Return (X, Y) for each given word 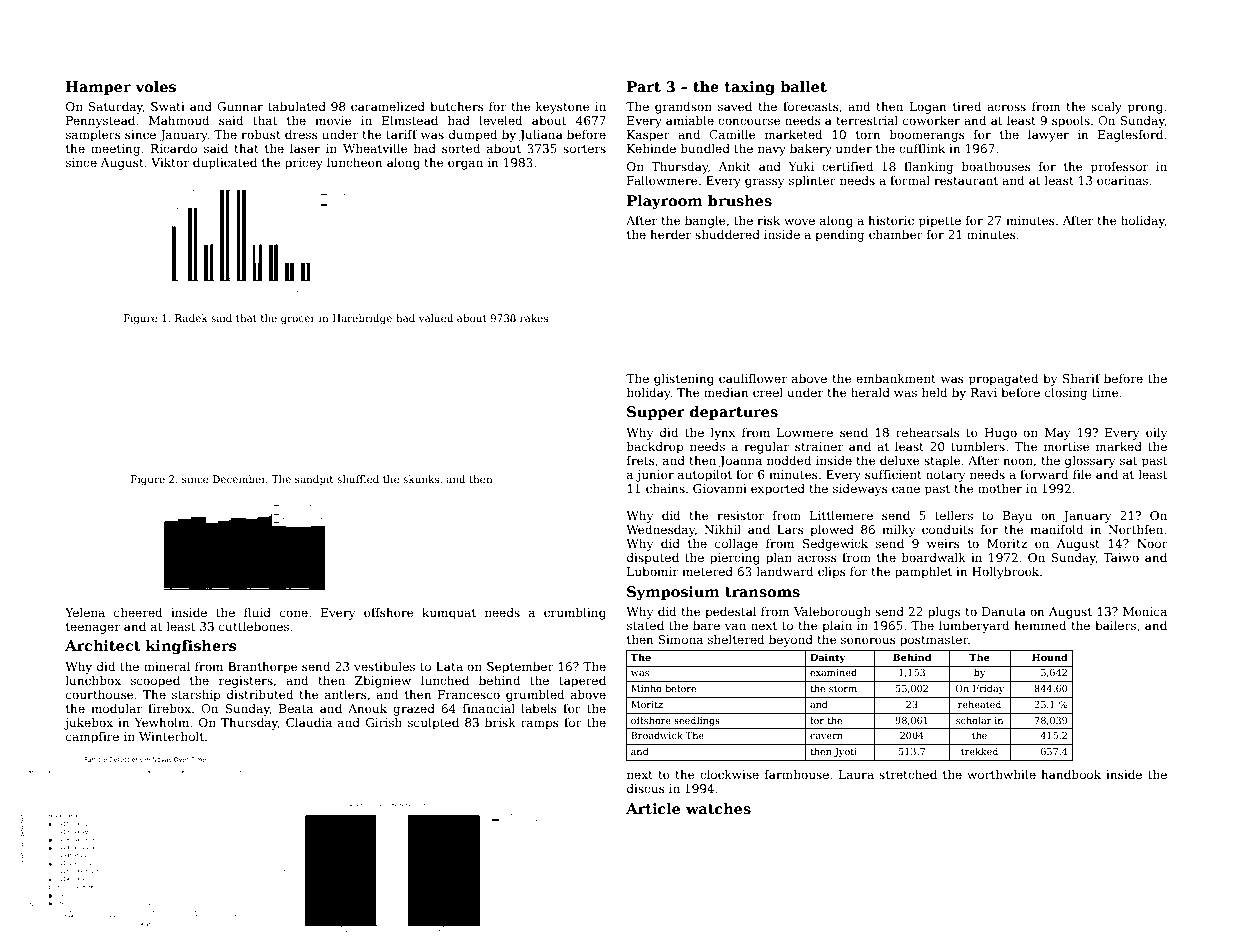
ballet (803, 86)
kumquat (449, 613)
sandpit (314, 480)
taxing (750, 88)
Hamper (98, 88)
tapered (582, 682)
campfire (92, 738)
